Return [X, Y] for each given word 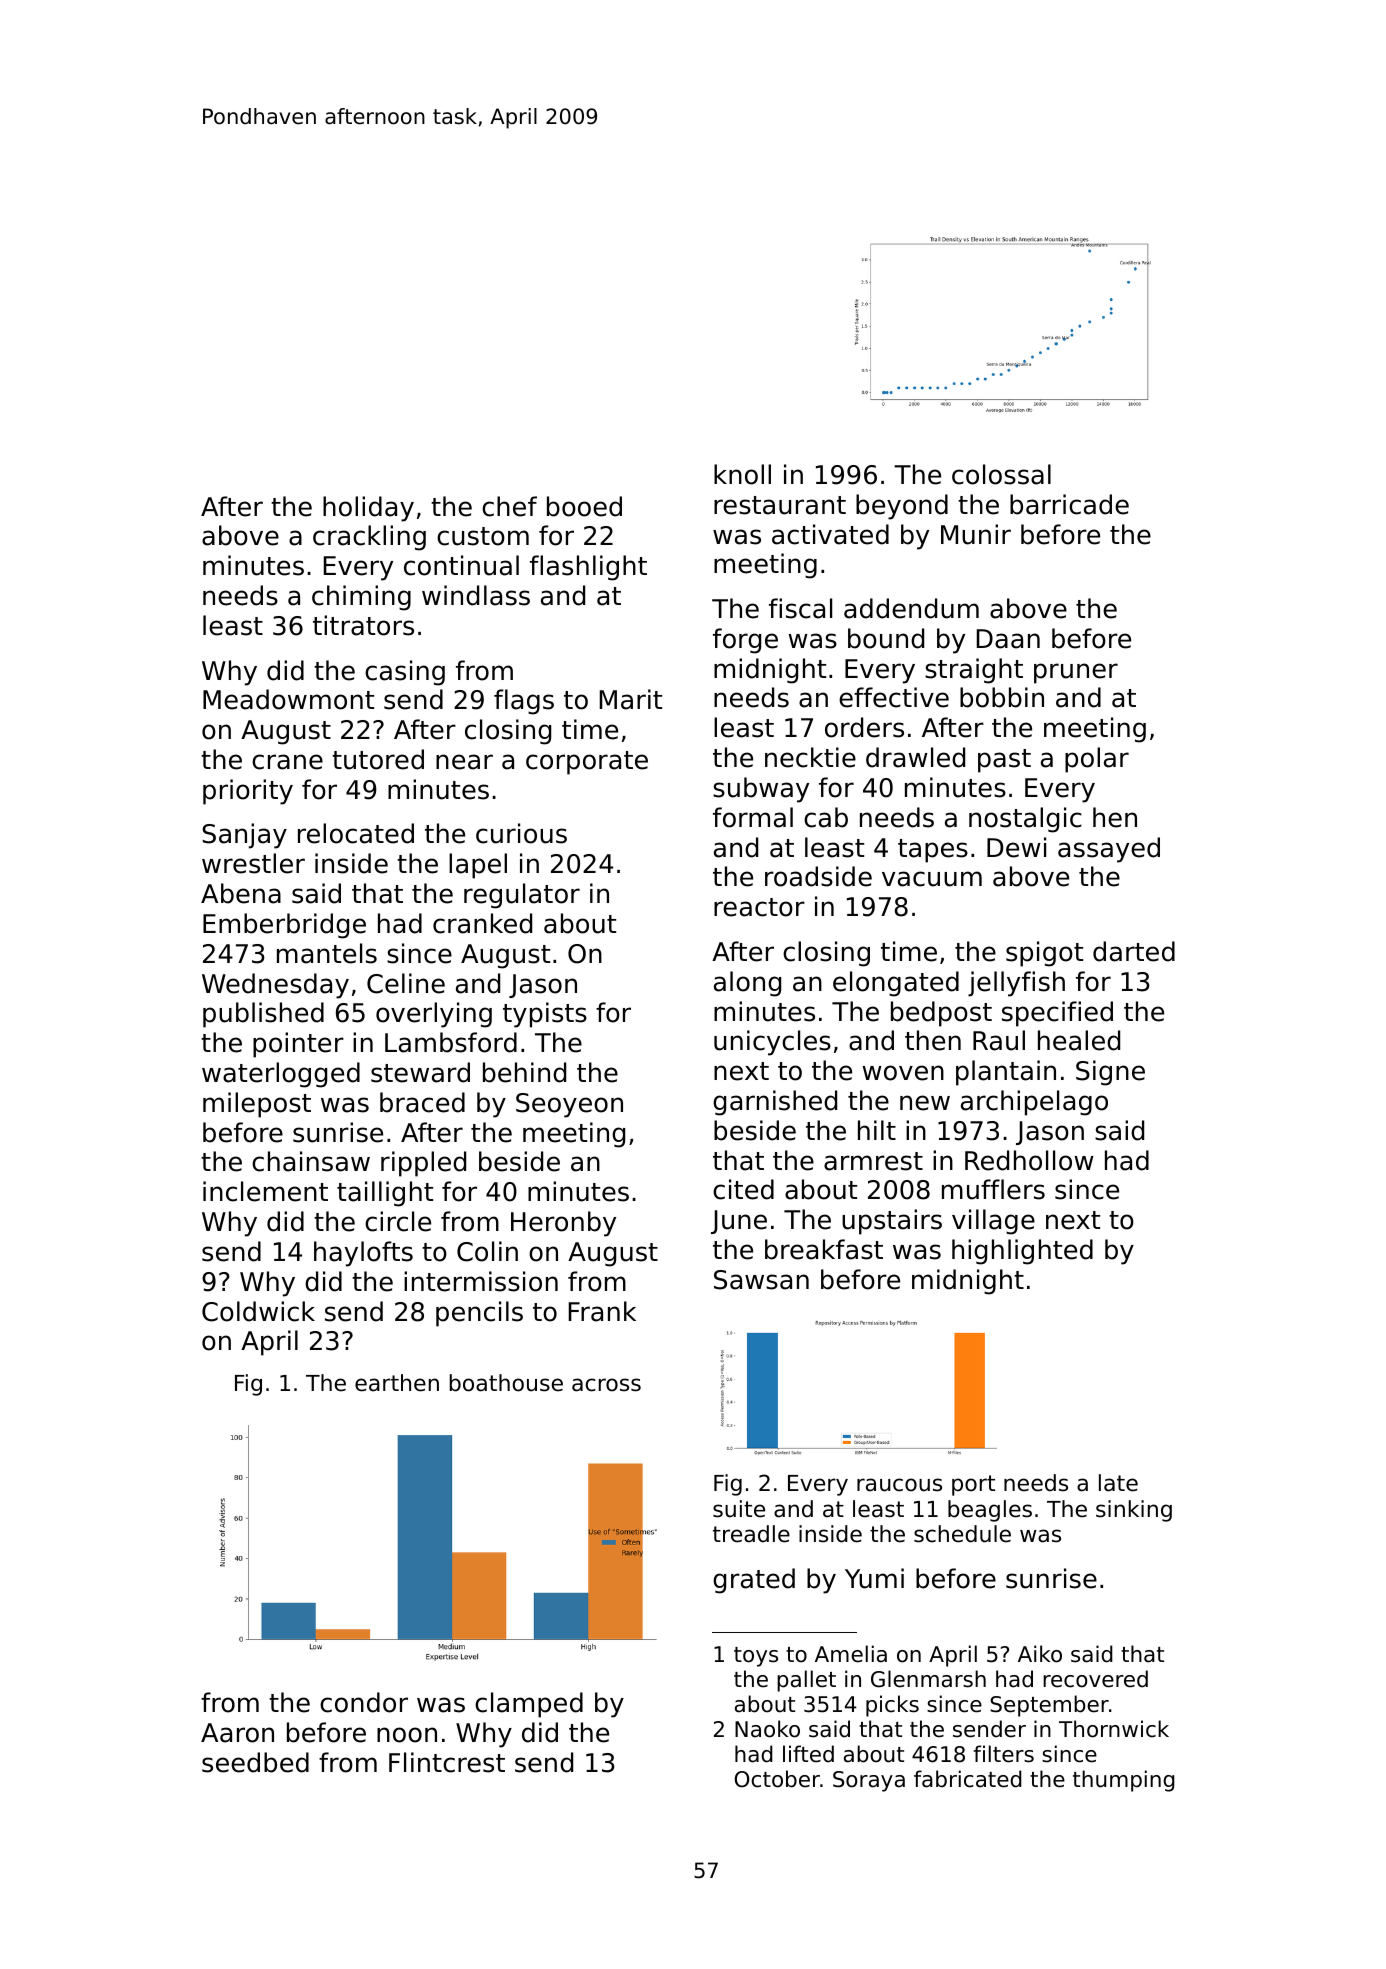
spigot [1044, 954]
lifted [808, 1754]
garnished [775, 1103]
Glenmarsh [928, 1679]
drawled [915, 757]
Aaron [237, 1733]
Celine [406, 983]
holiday [368, 509]
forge [745, 641]
